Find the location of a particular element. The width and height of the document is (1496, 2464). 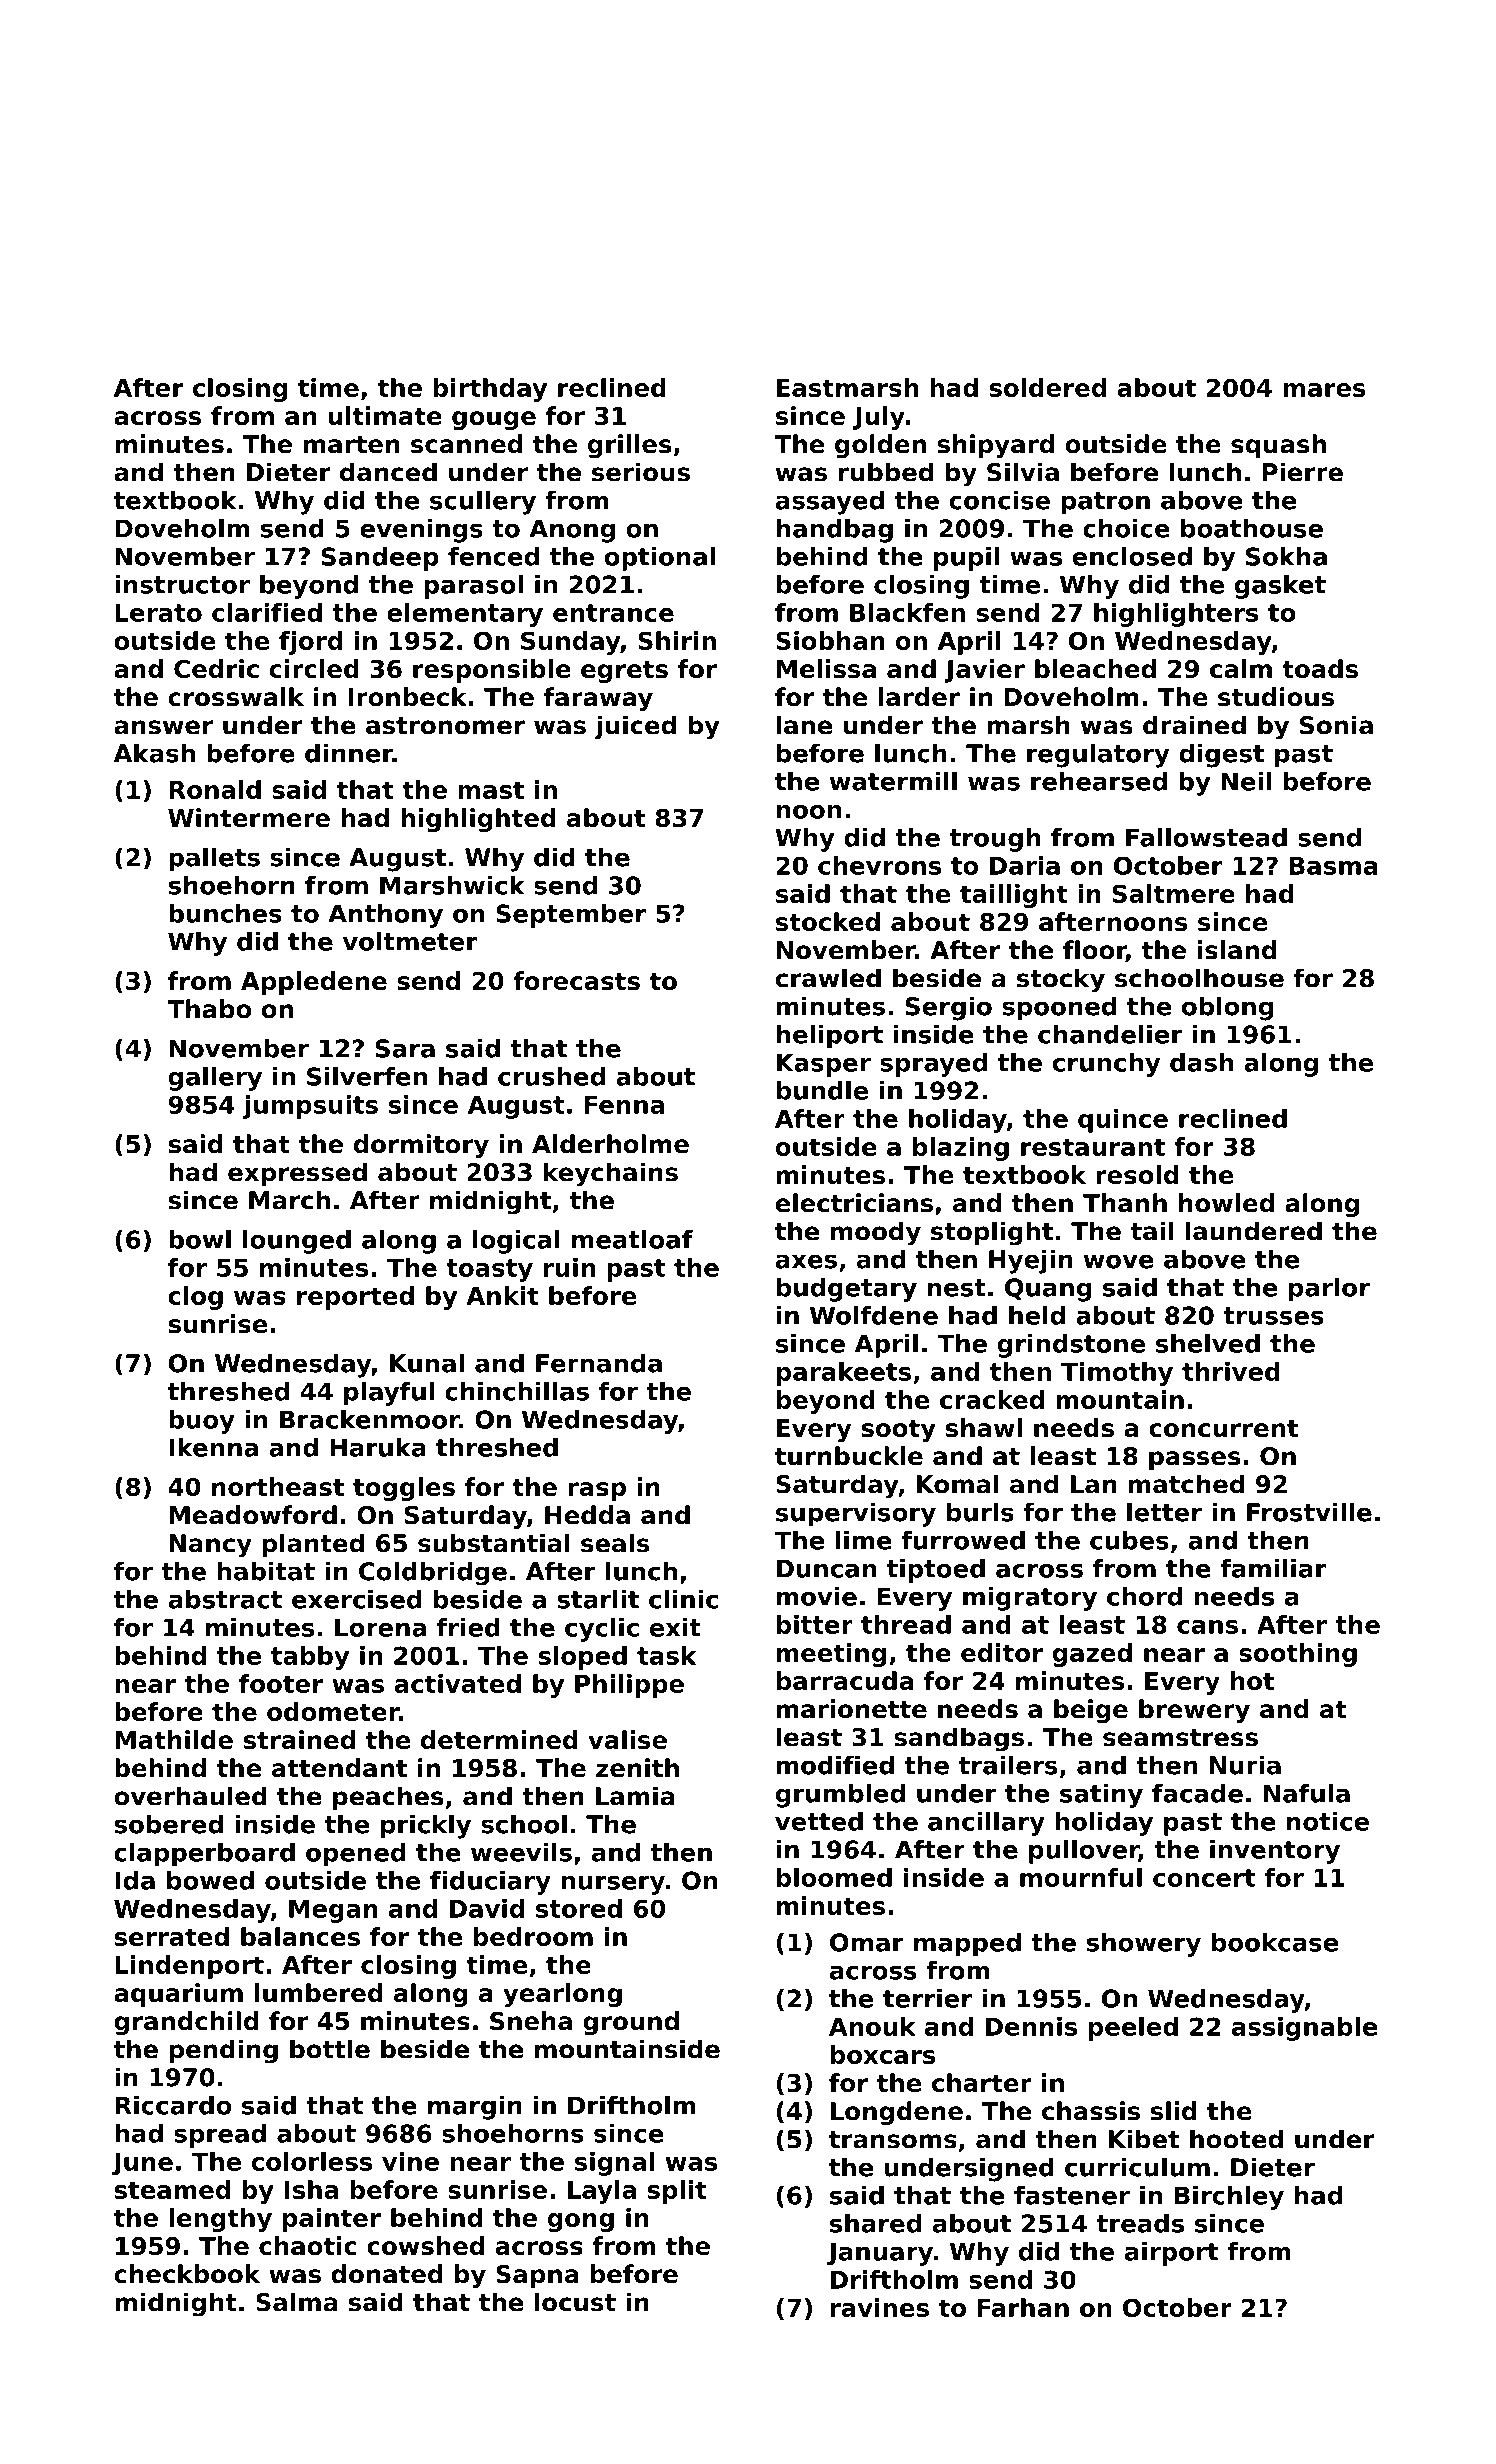

juiced is located at coordinates (635, 727).
